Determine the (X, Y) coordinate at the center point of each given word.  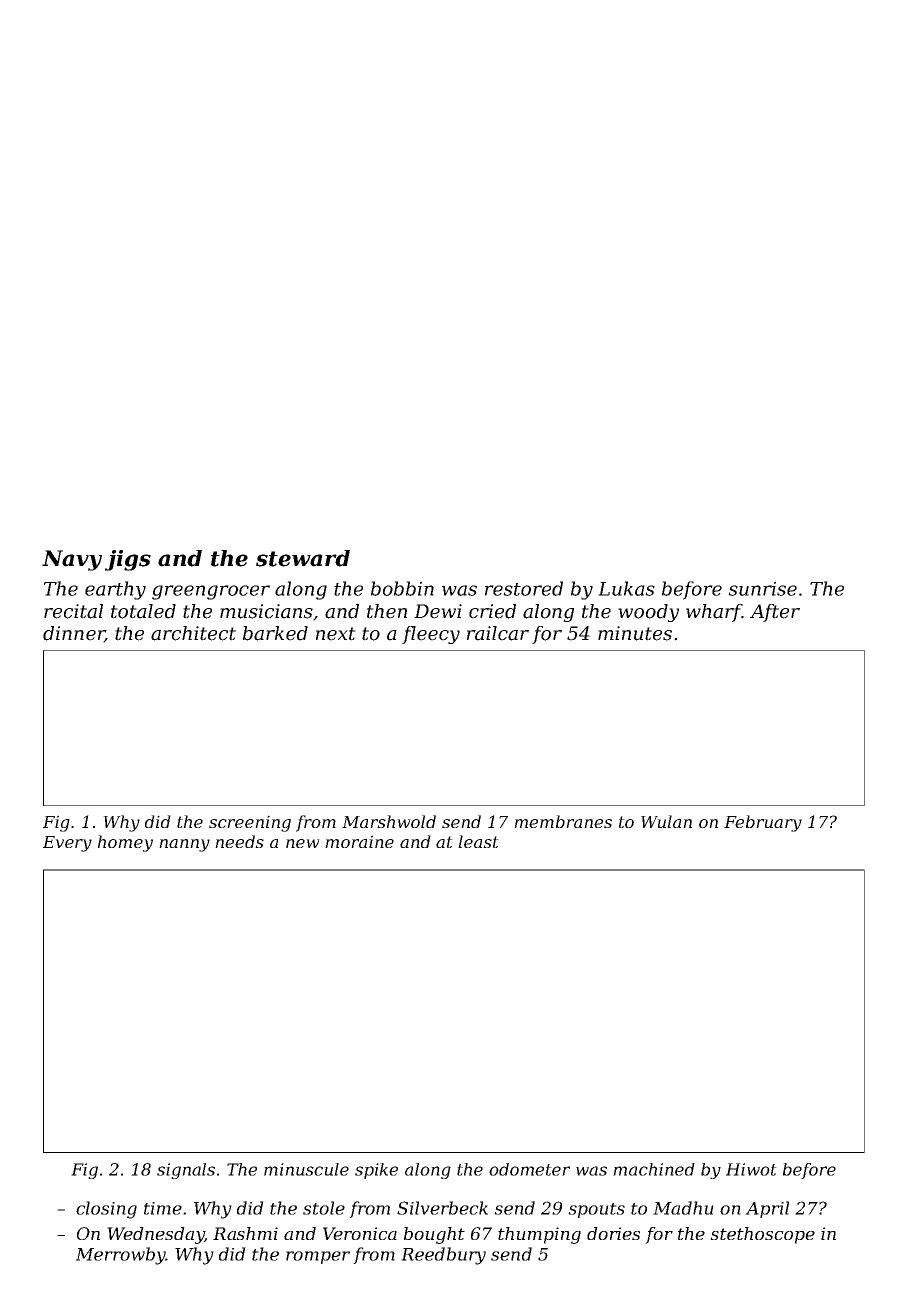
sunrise (762, 588)
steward (303, 558)
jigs (128, 560)
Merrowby (121, 1256)
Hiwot (751, 1169)
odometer (529, 1169)
